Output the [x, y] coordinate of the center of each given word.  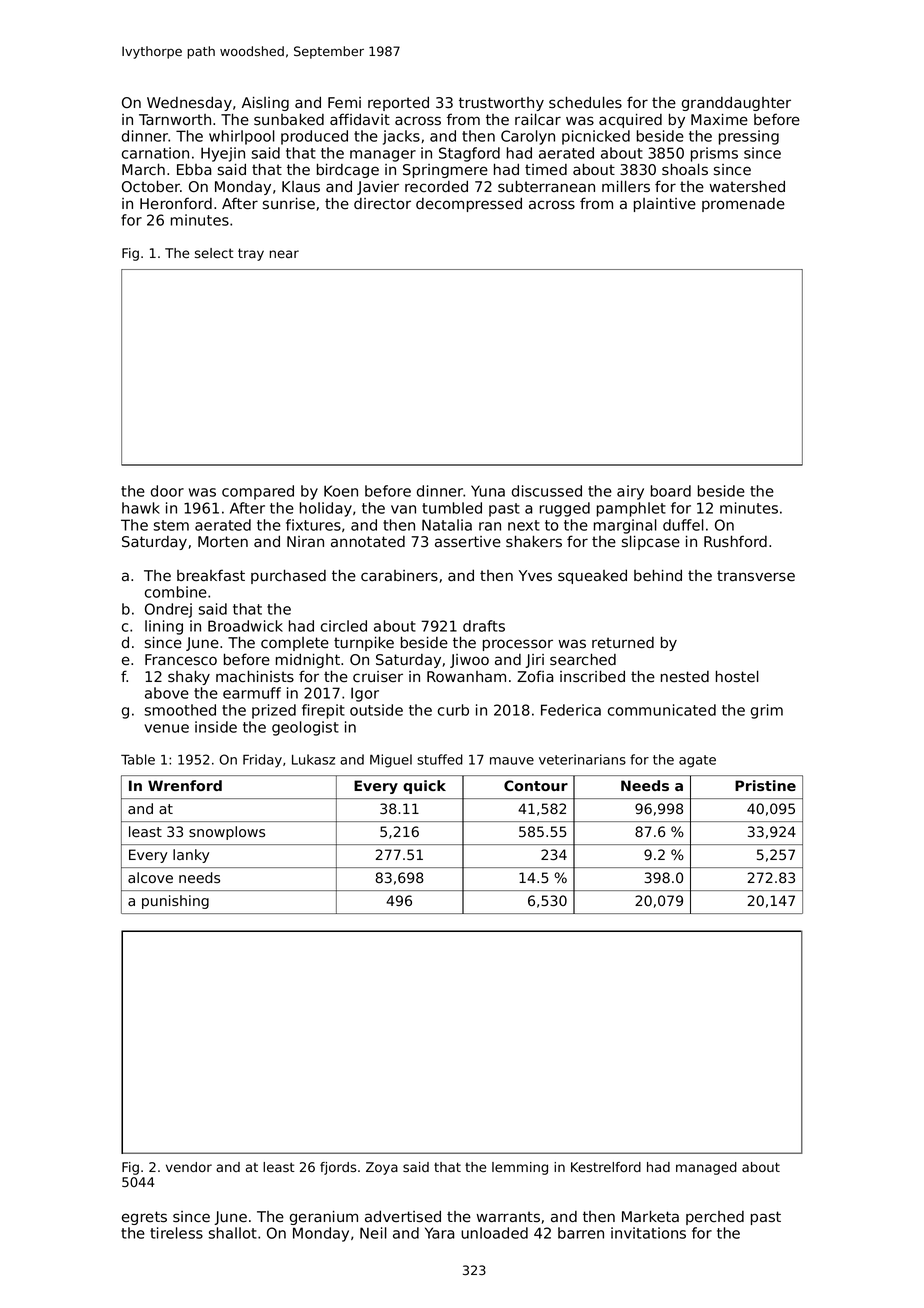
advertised [403, 1217]
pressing [749, 137]
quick [424, 787]
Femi [344, 103]
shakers [534, 542]
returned [623, 643]
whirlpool [242, 137]
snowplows [227, 833]
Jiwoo [469, 661]
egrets [144, 1218]
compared [258, 492]
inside [216, 727]
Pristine [765, 785]
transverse [756, 576]
